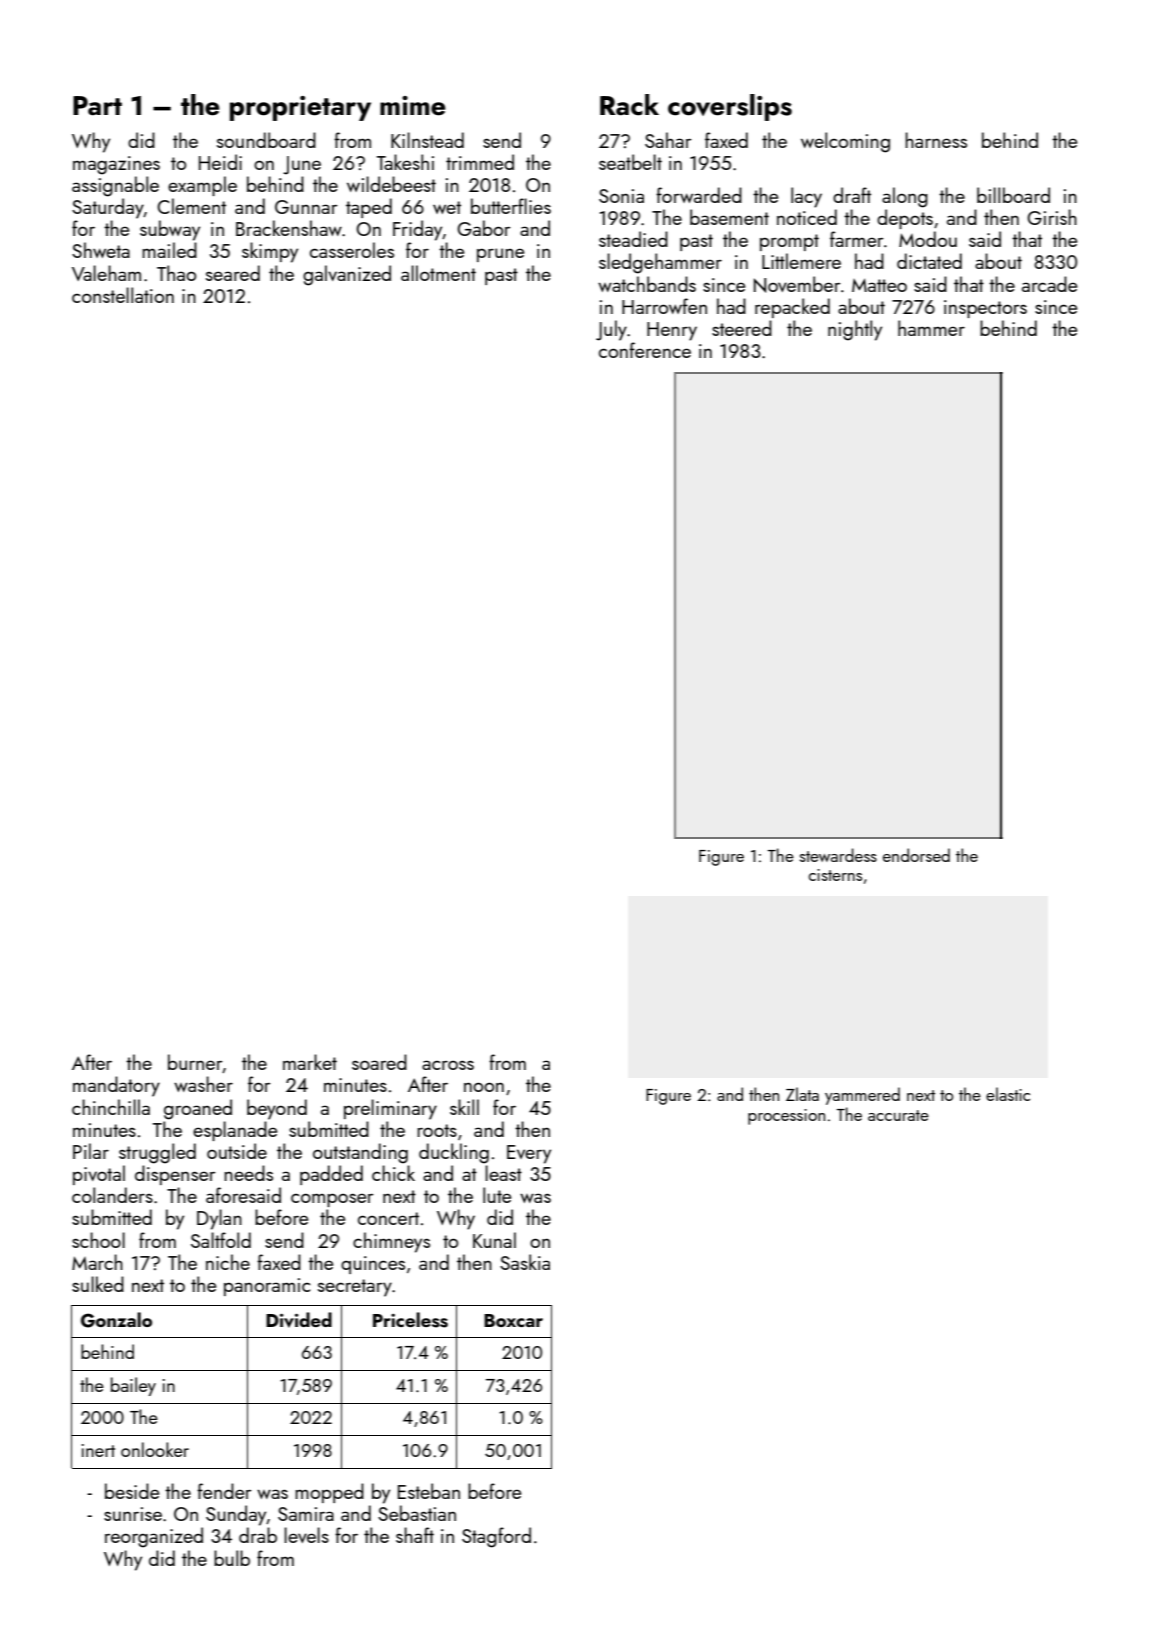 The image size is (1150, 1626). What do you see at coordinates (916, 855) in the screenshot?
I see `endorsed` at bounding box center [916, 855].
